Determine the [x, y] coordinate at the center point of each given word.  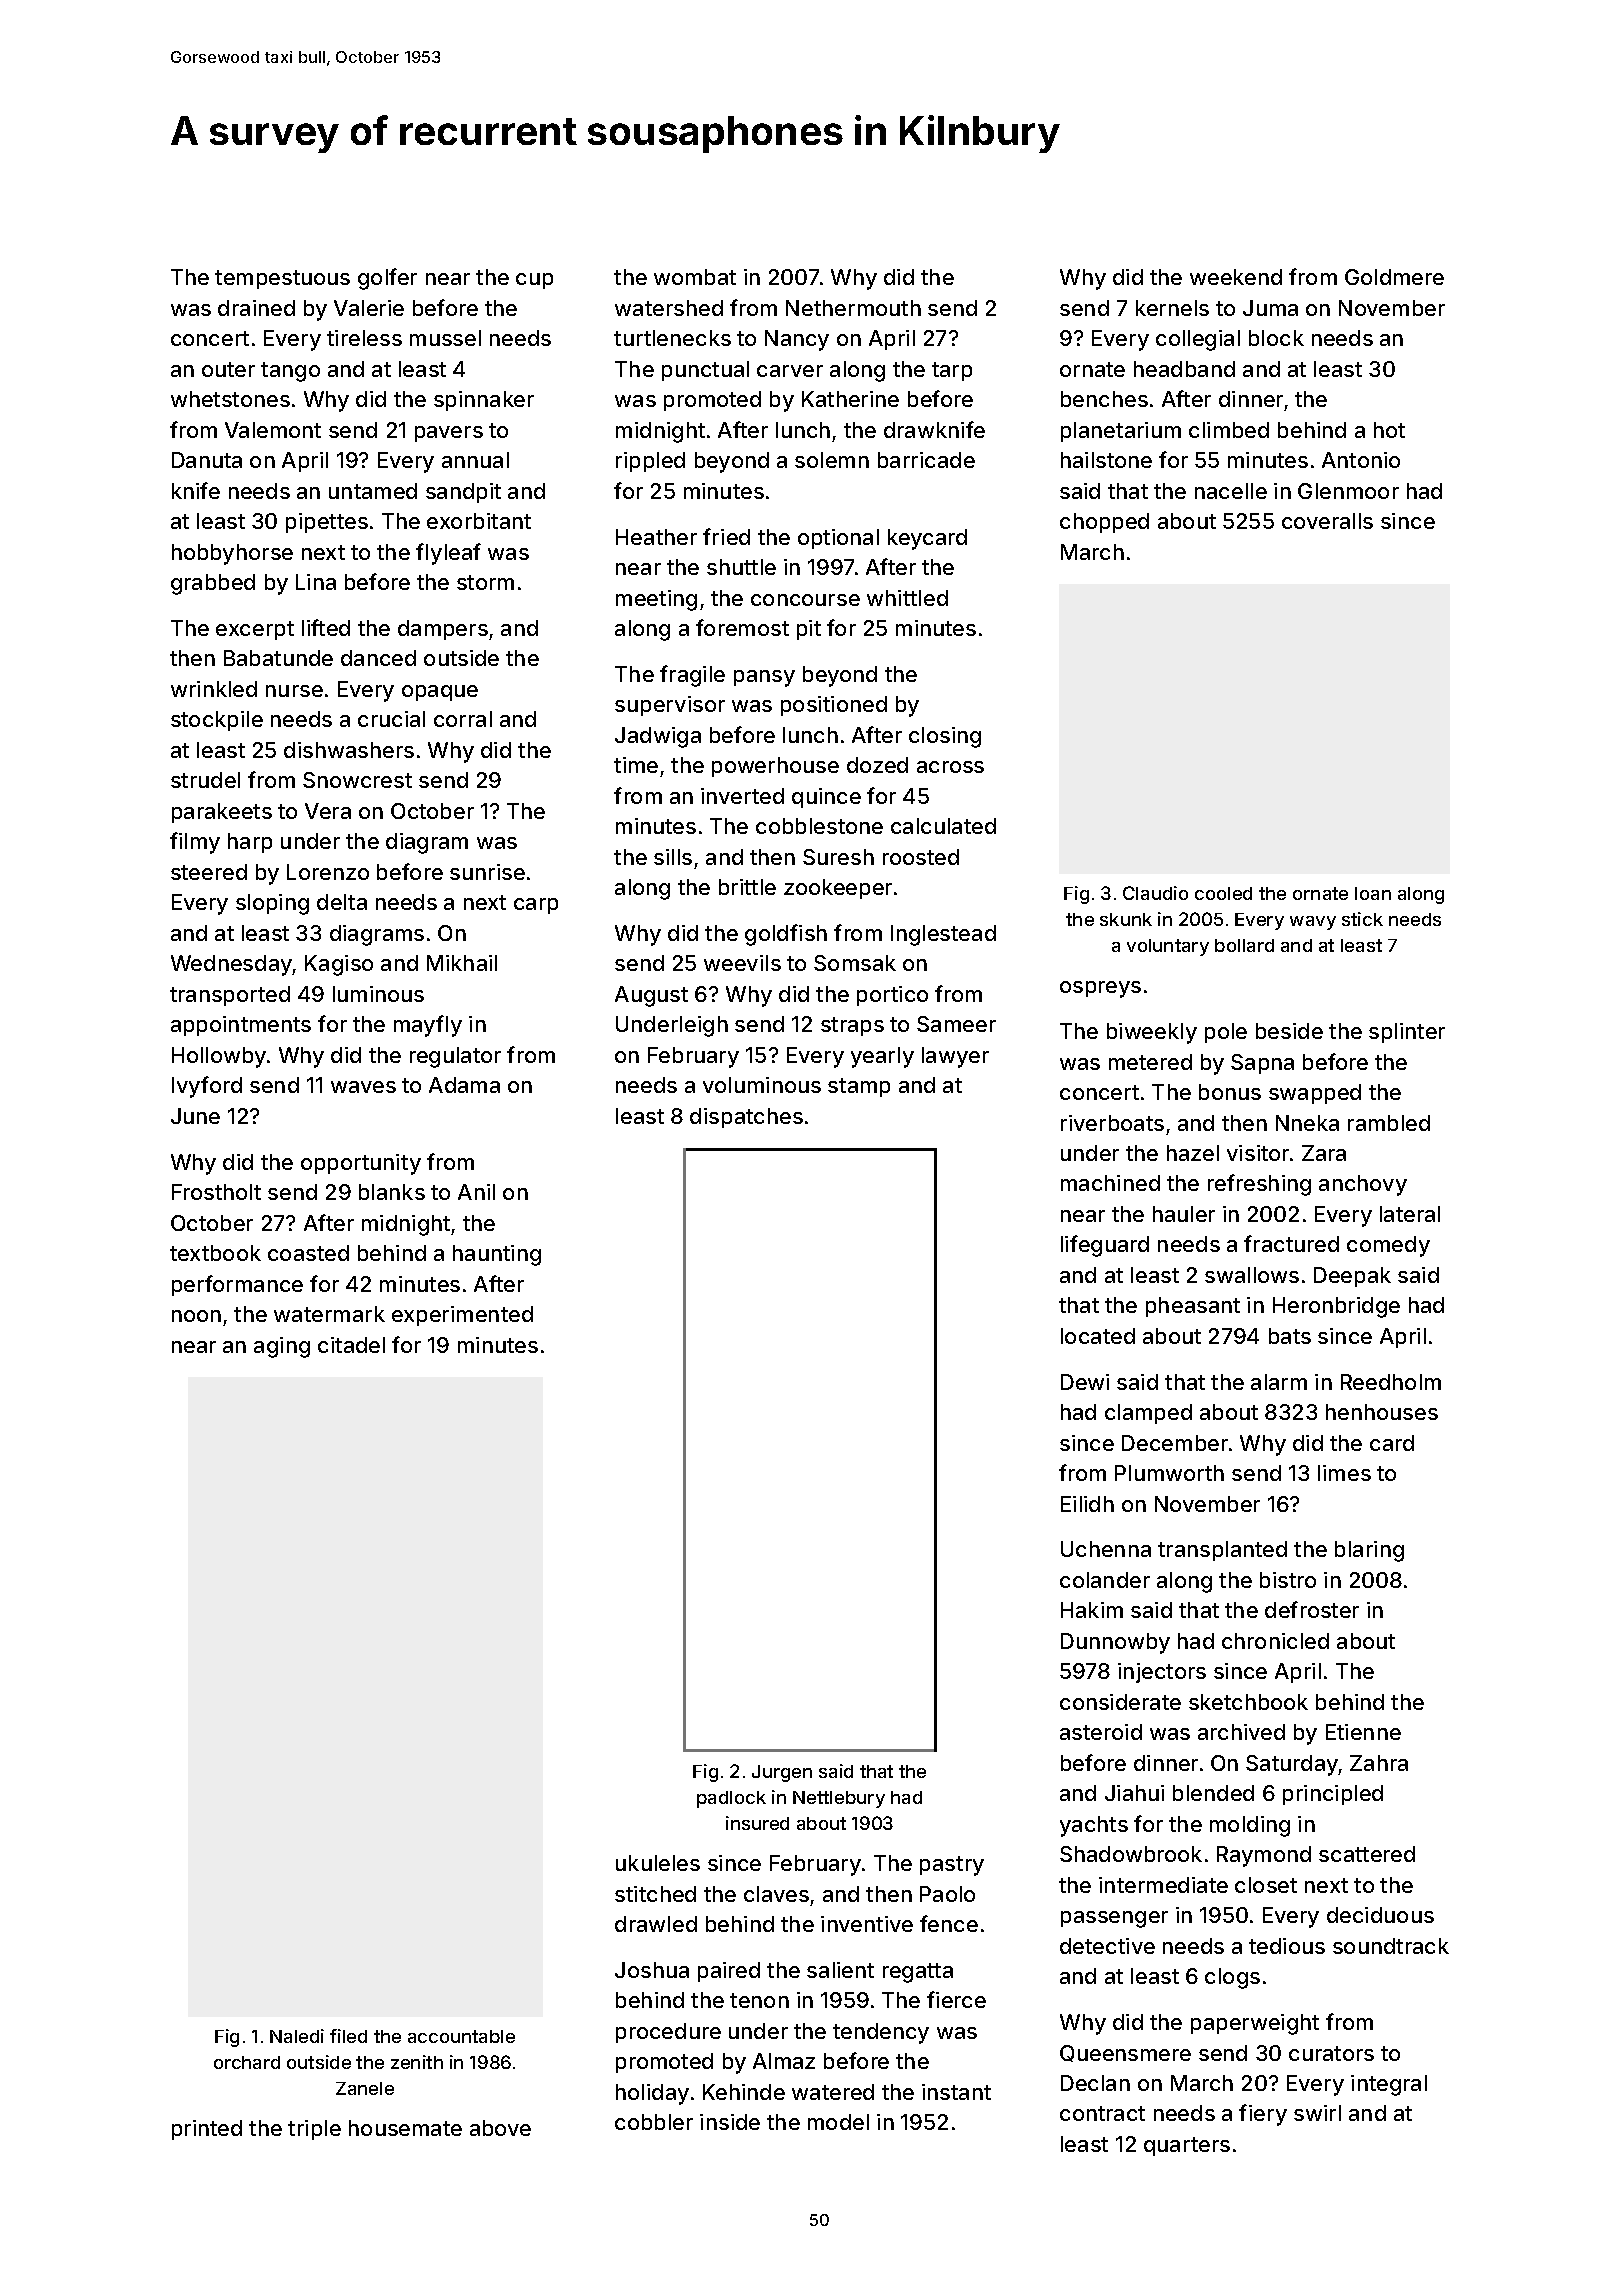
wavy [1313, 923]
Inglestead [943, 935]
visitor [1258, 1153]
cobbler [654, 2122]
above [500, 2128]
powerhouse [775, 767]
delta [342, 902]
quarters [1187, 2146]
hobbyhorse [232, 554]
